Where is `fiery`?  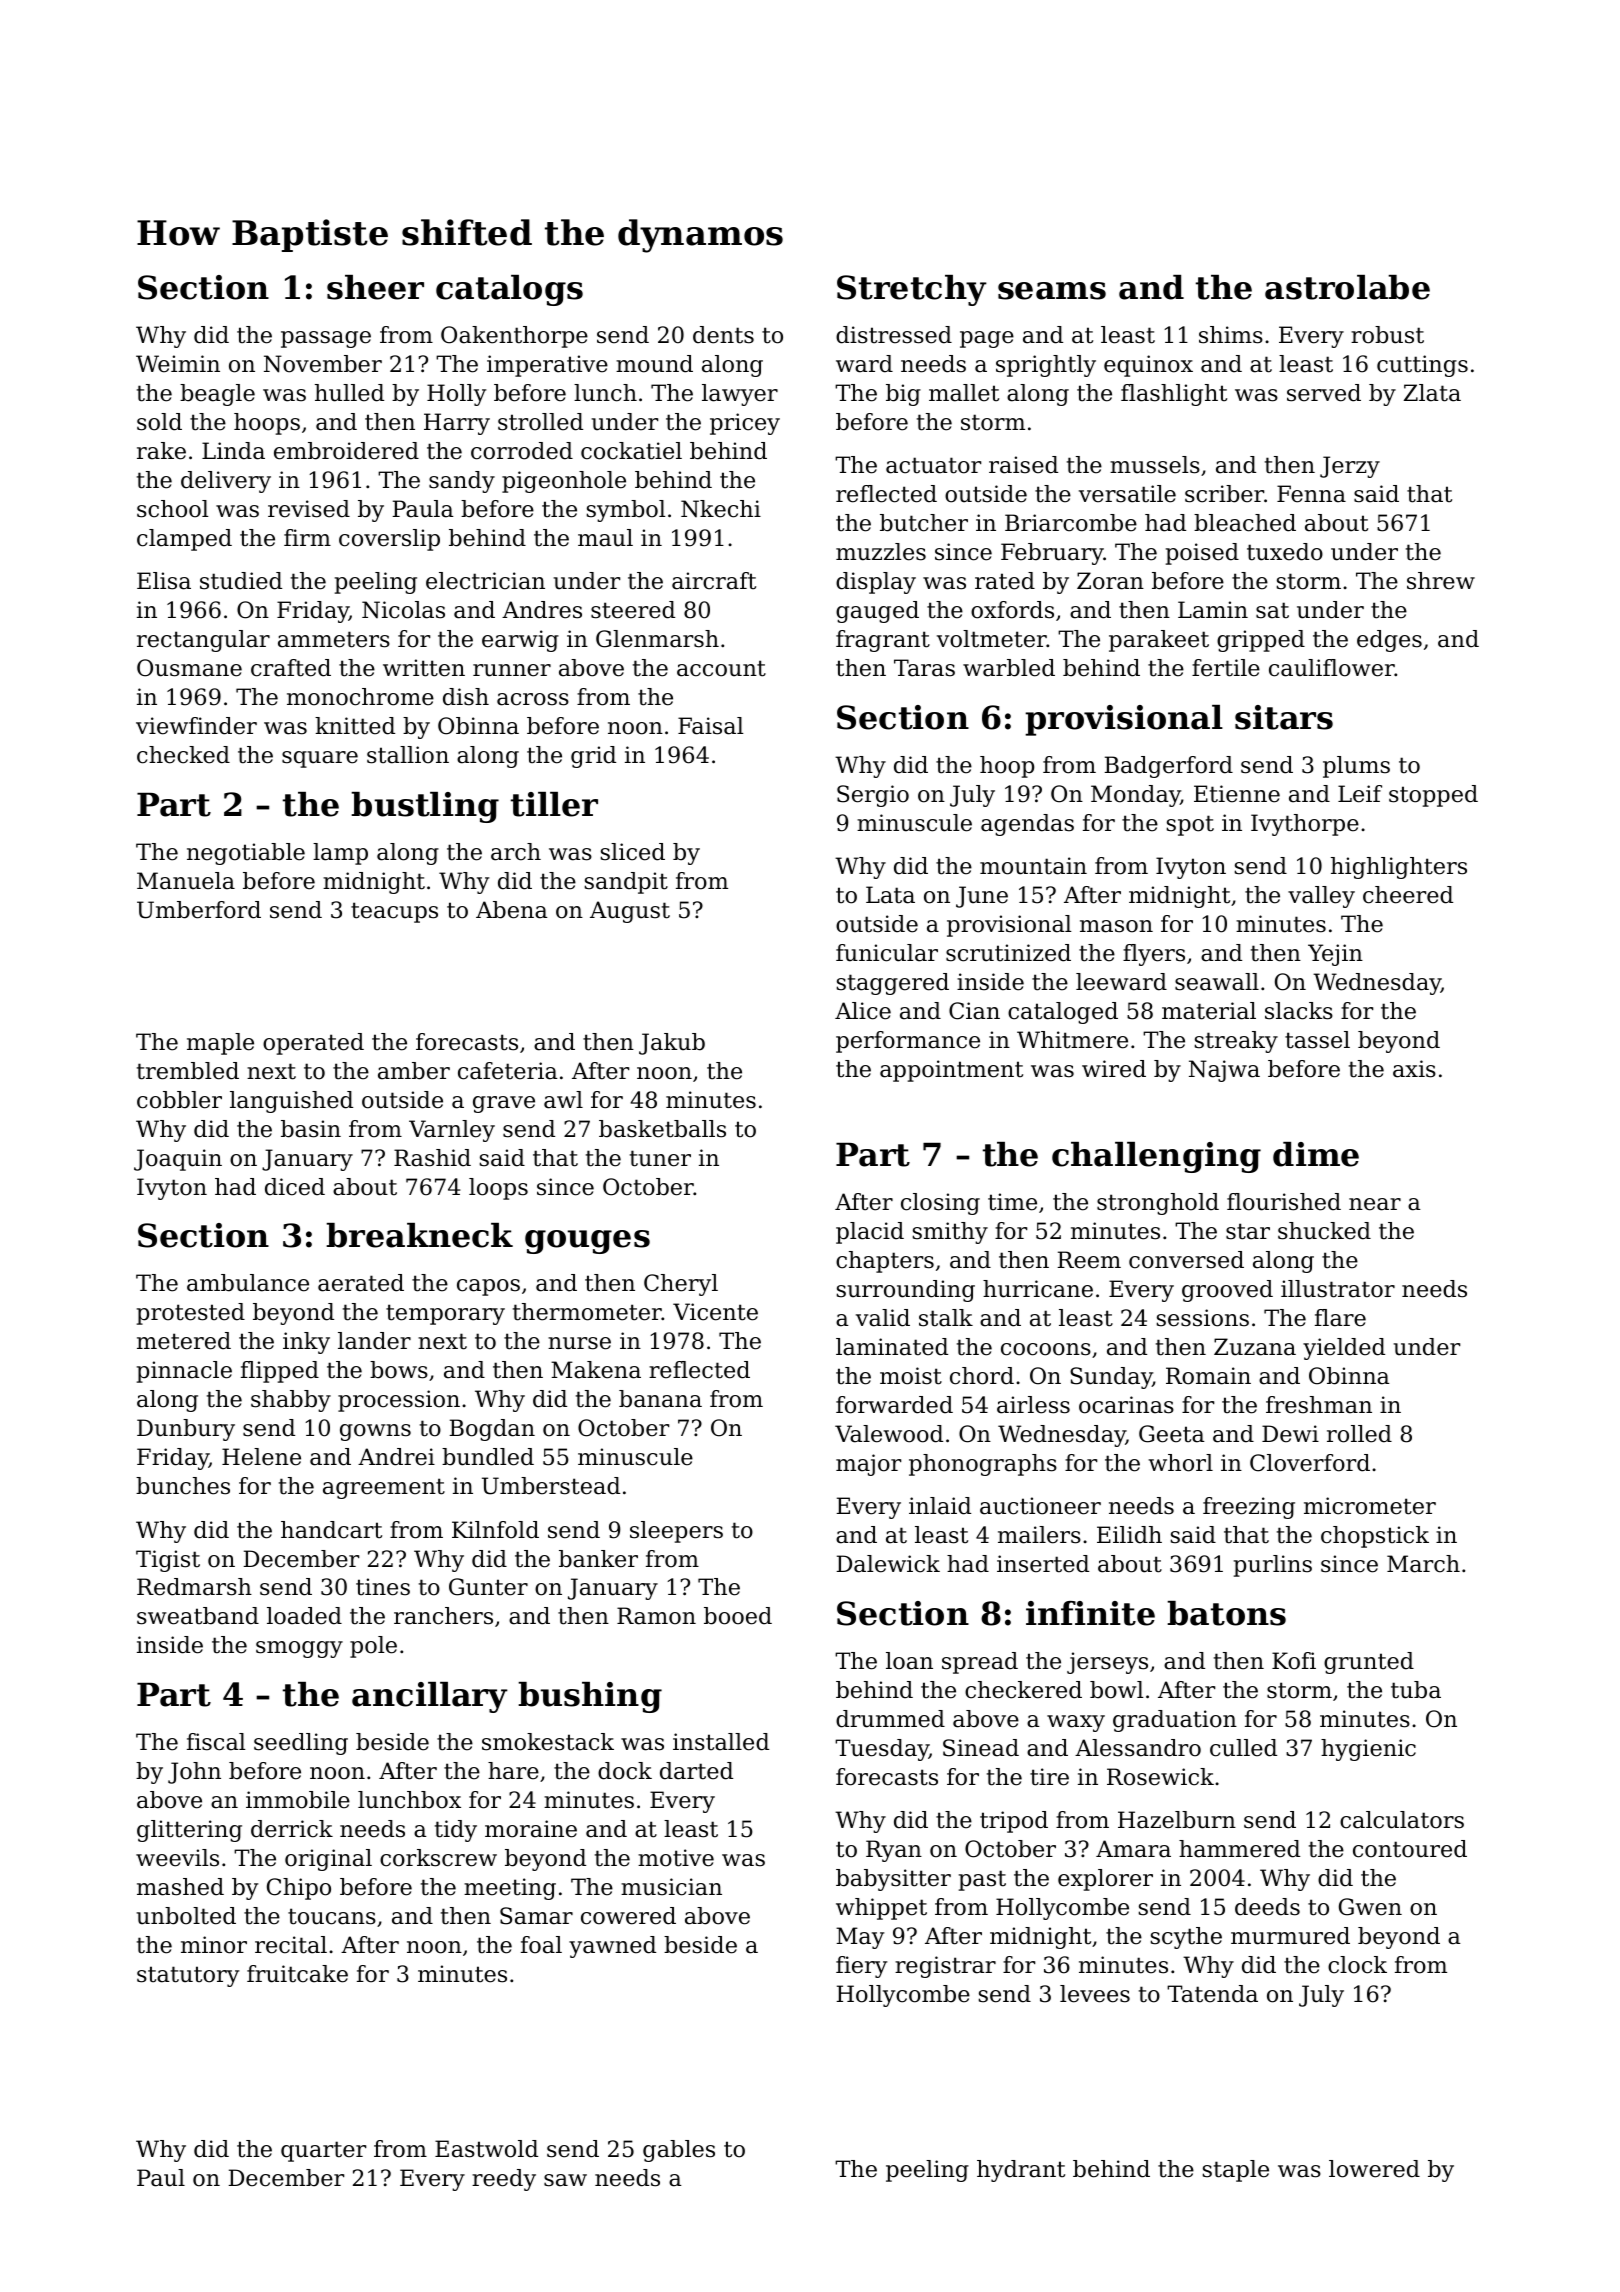 fiery is located at coordinates (861, 1967).
